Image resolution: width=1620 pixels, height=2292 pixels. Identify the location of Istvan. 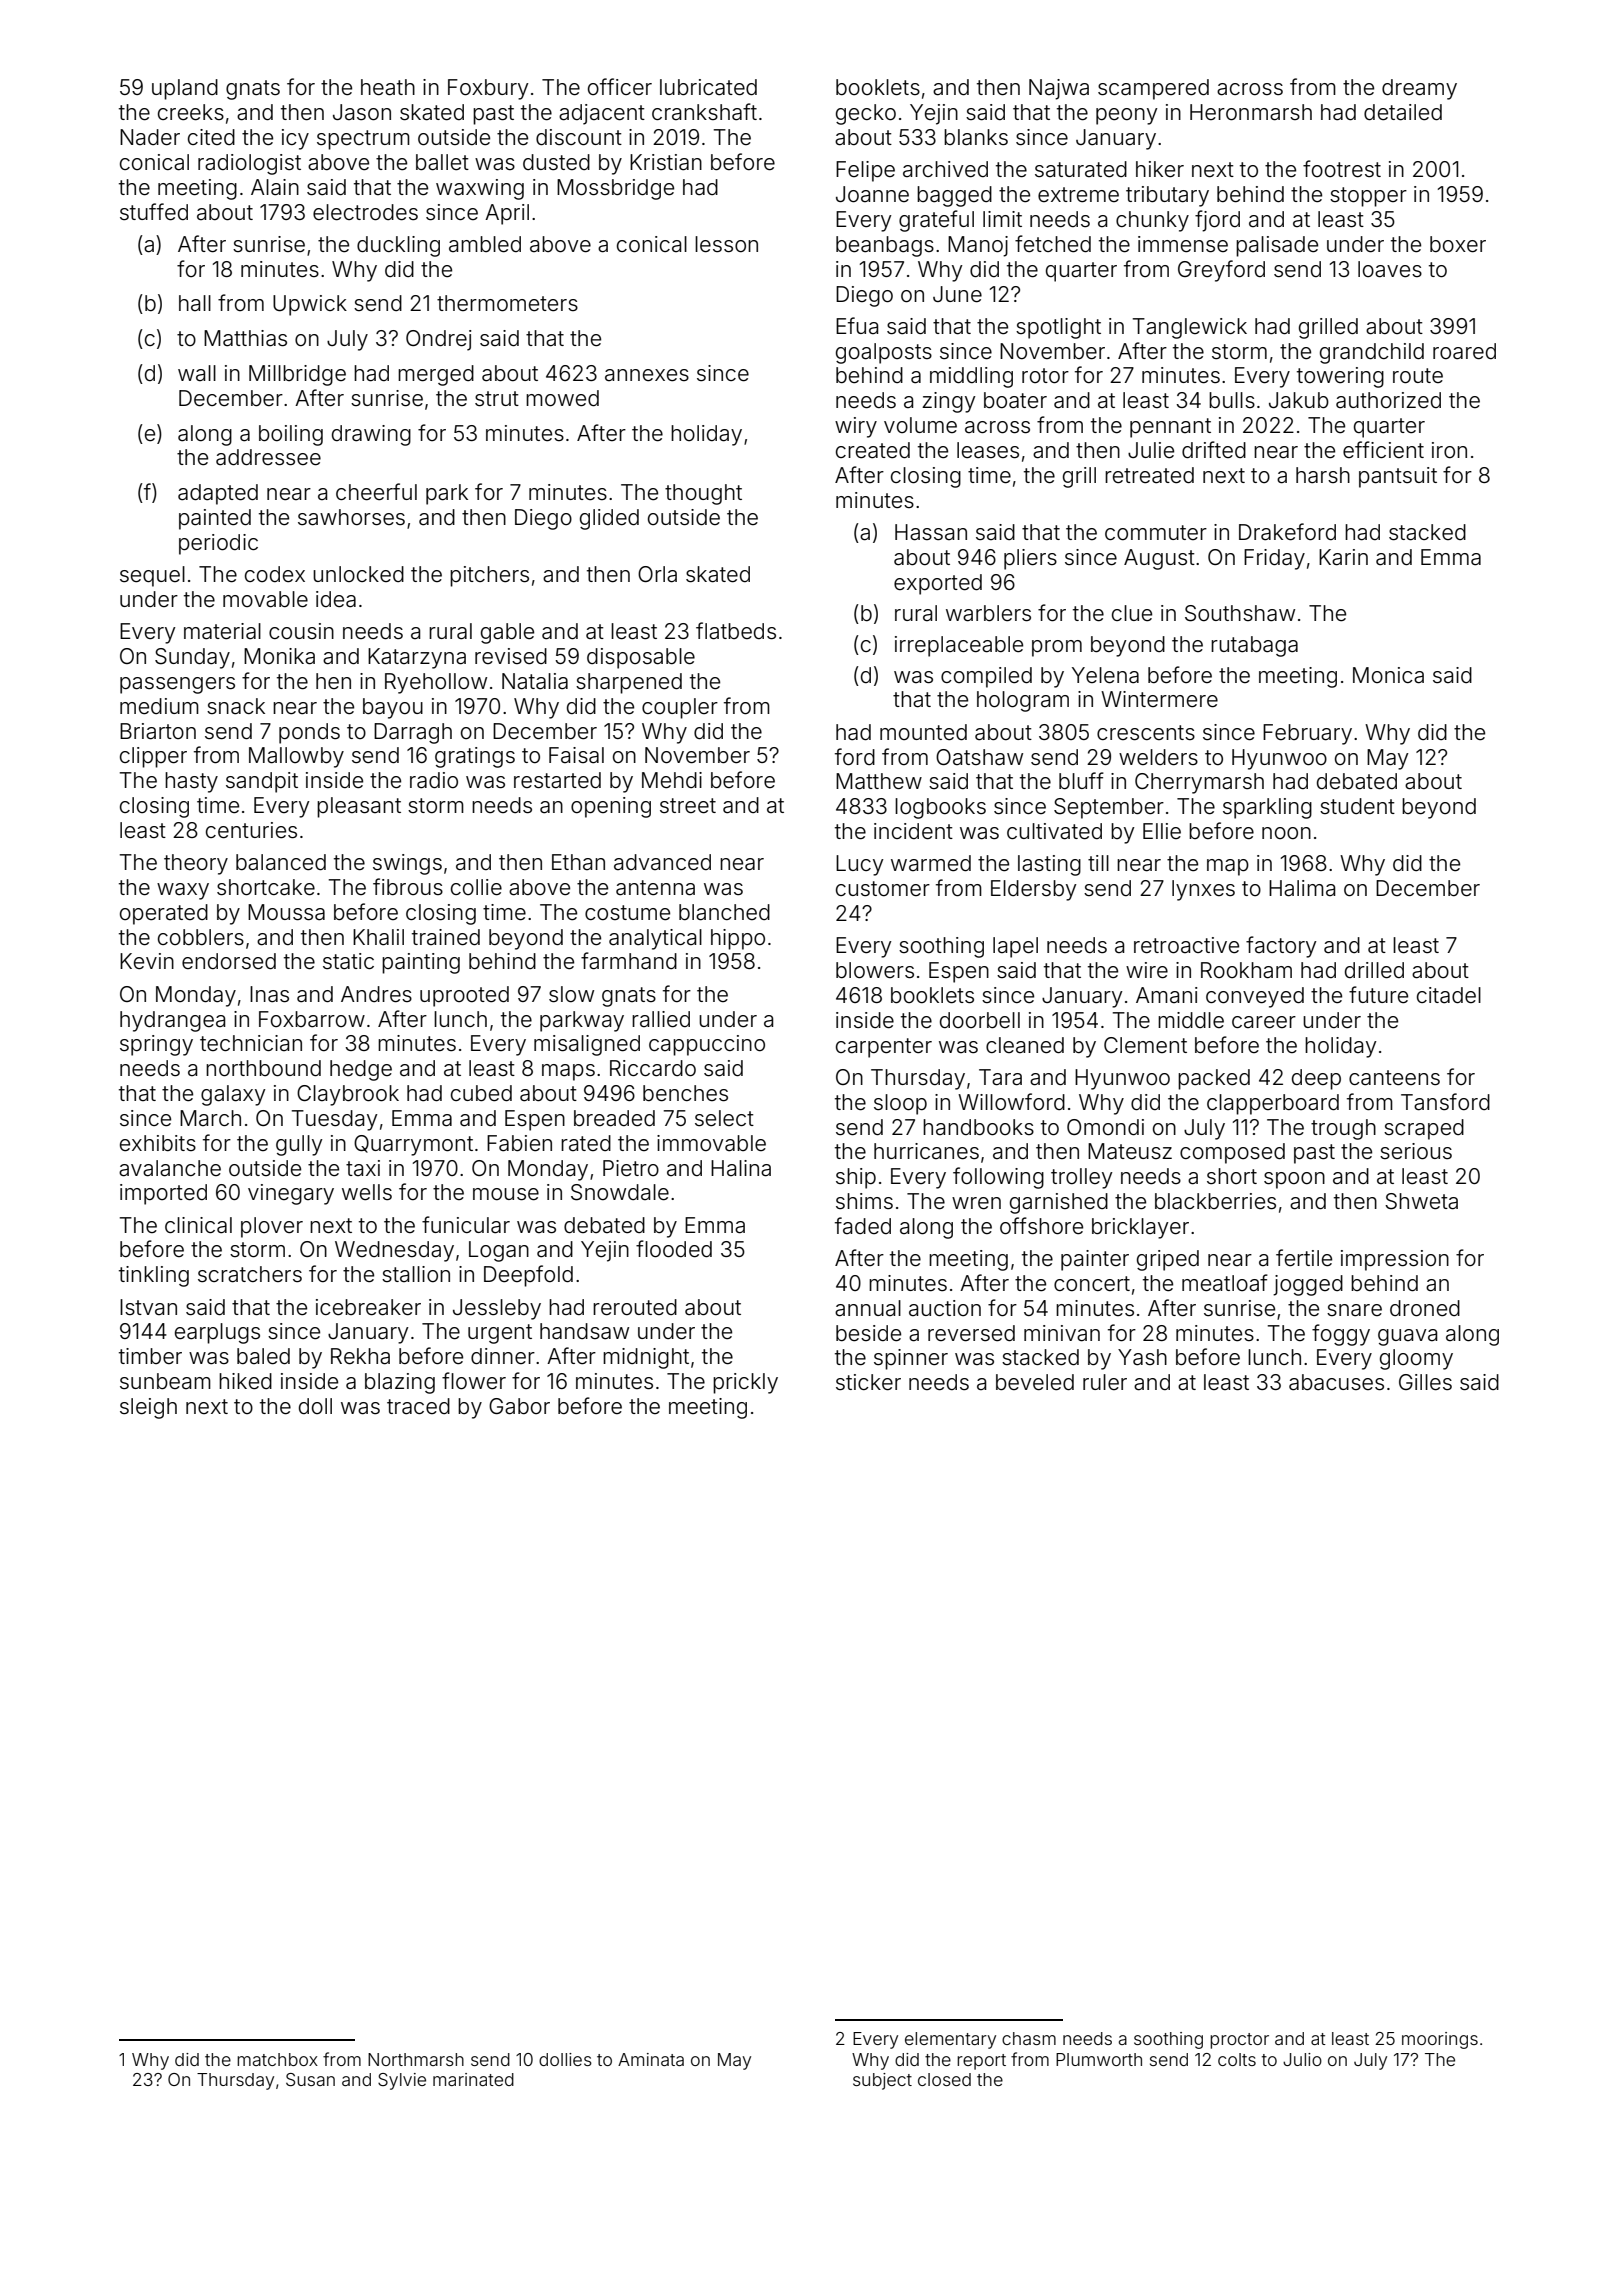
(148, 1307).
